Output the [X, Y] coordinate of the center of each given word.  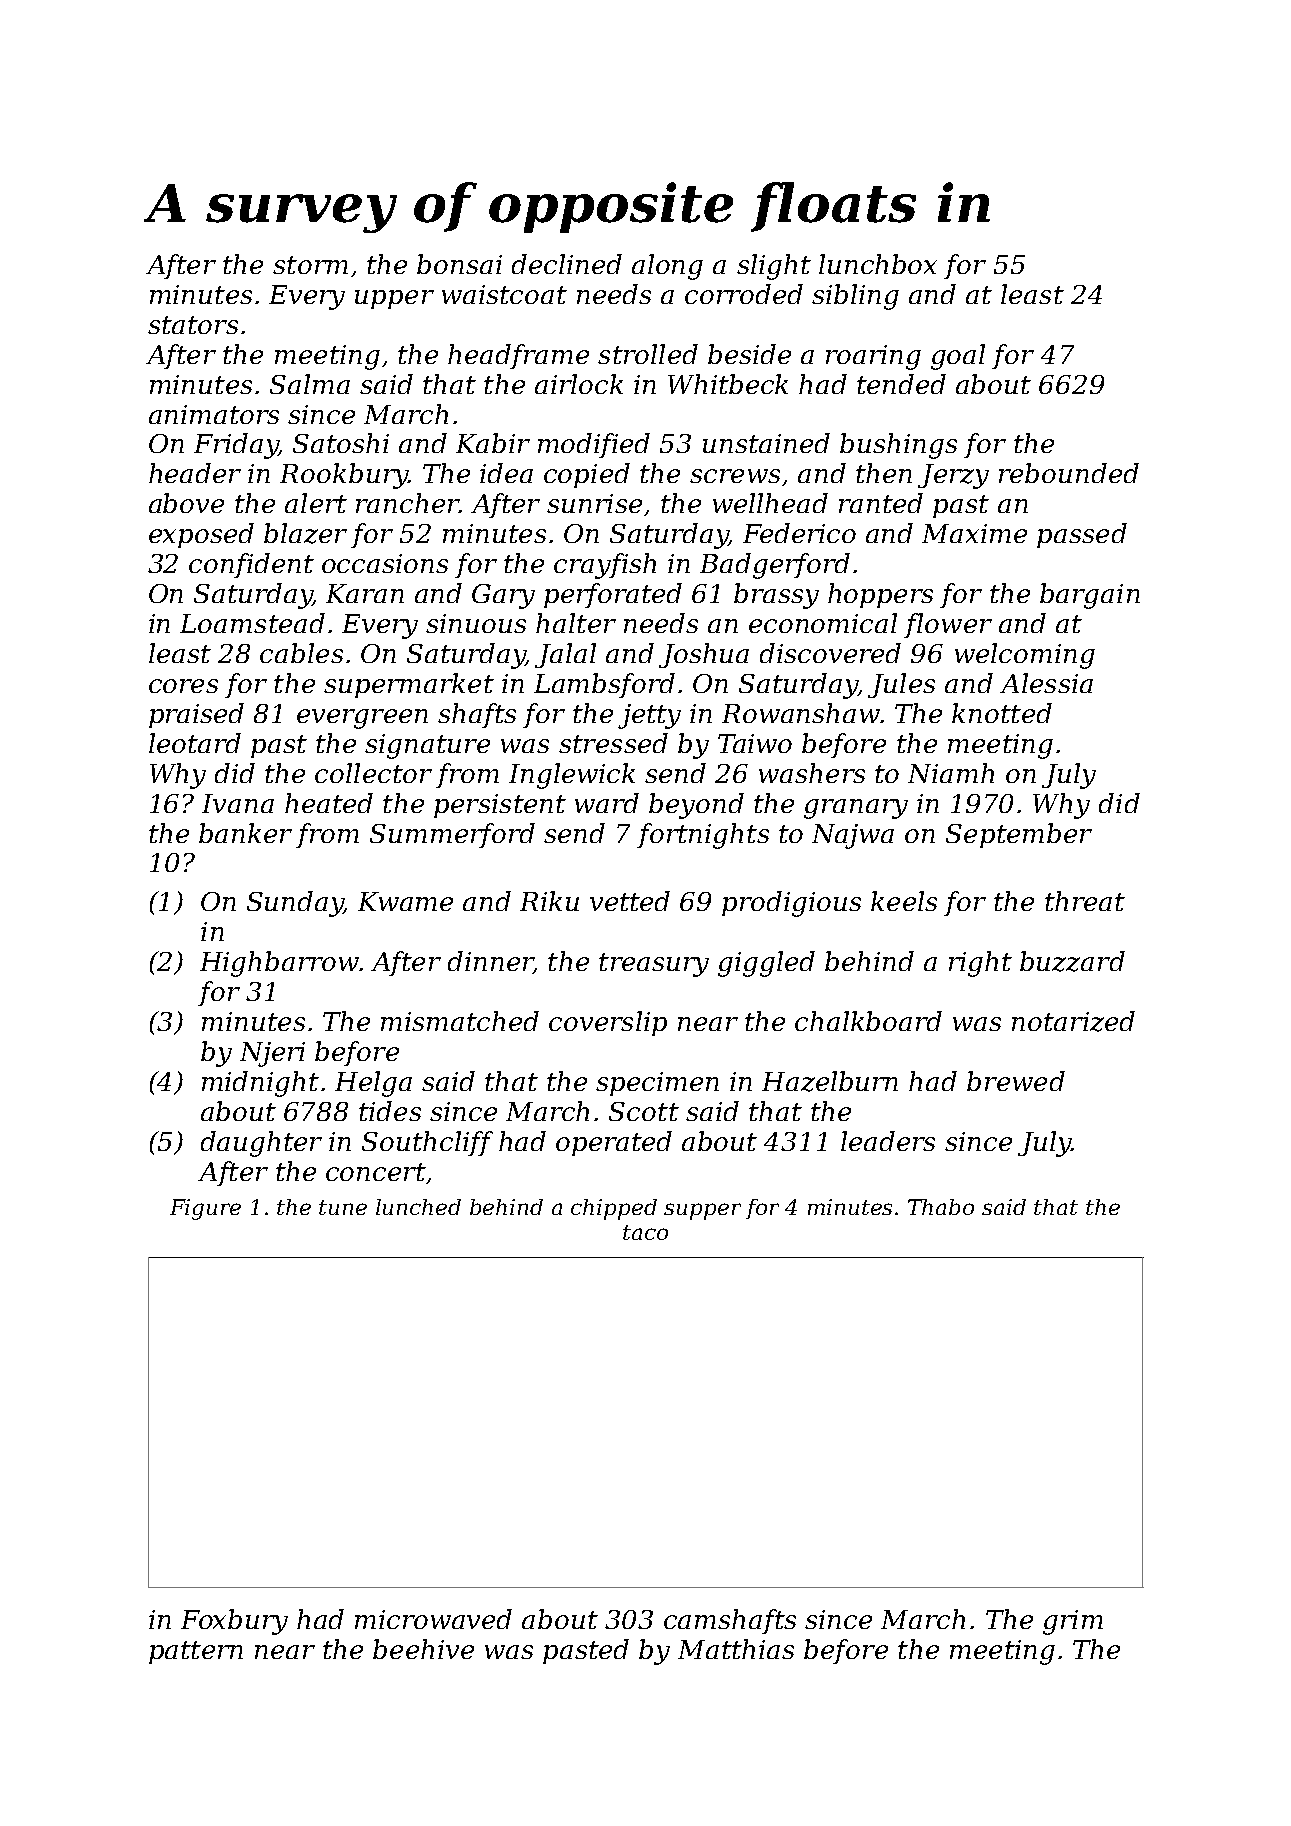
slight [774, 267]
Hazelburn [830, 1081]
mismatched [460, 1021]
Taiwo [755, 743]
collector [373, 773]
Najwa [853, 836]
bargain [1090, 596]
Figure [205, 1209]
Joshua [704, 655]
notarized [1073, 1021]
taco [645, 1232]
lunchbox [878, 264]
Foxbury [234, 1622]
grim [1073, 1622]
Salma [310, 384]
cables [301, 653]
